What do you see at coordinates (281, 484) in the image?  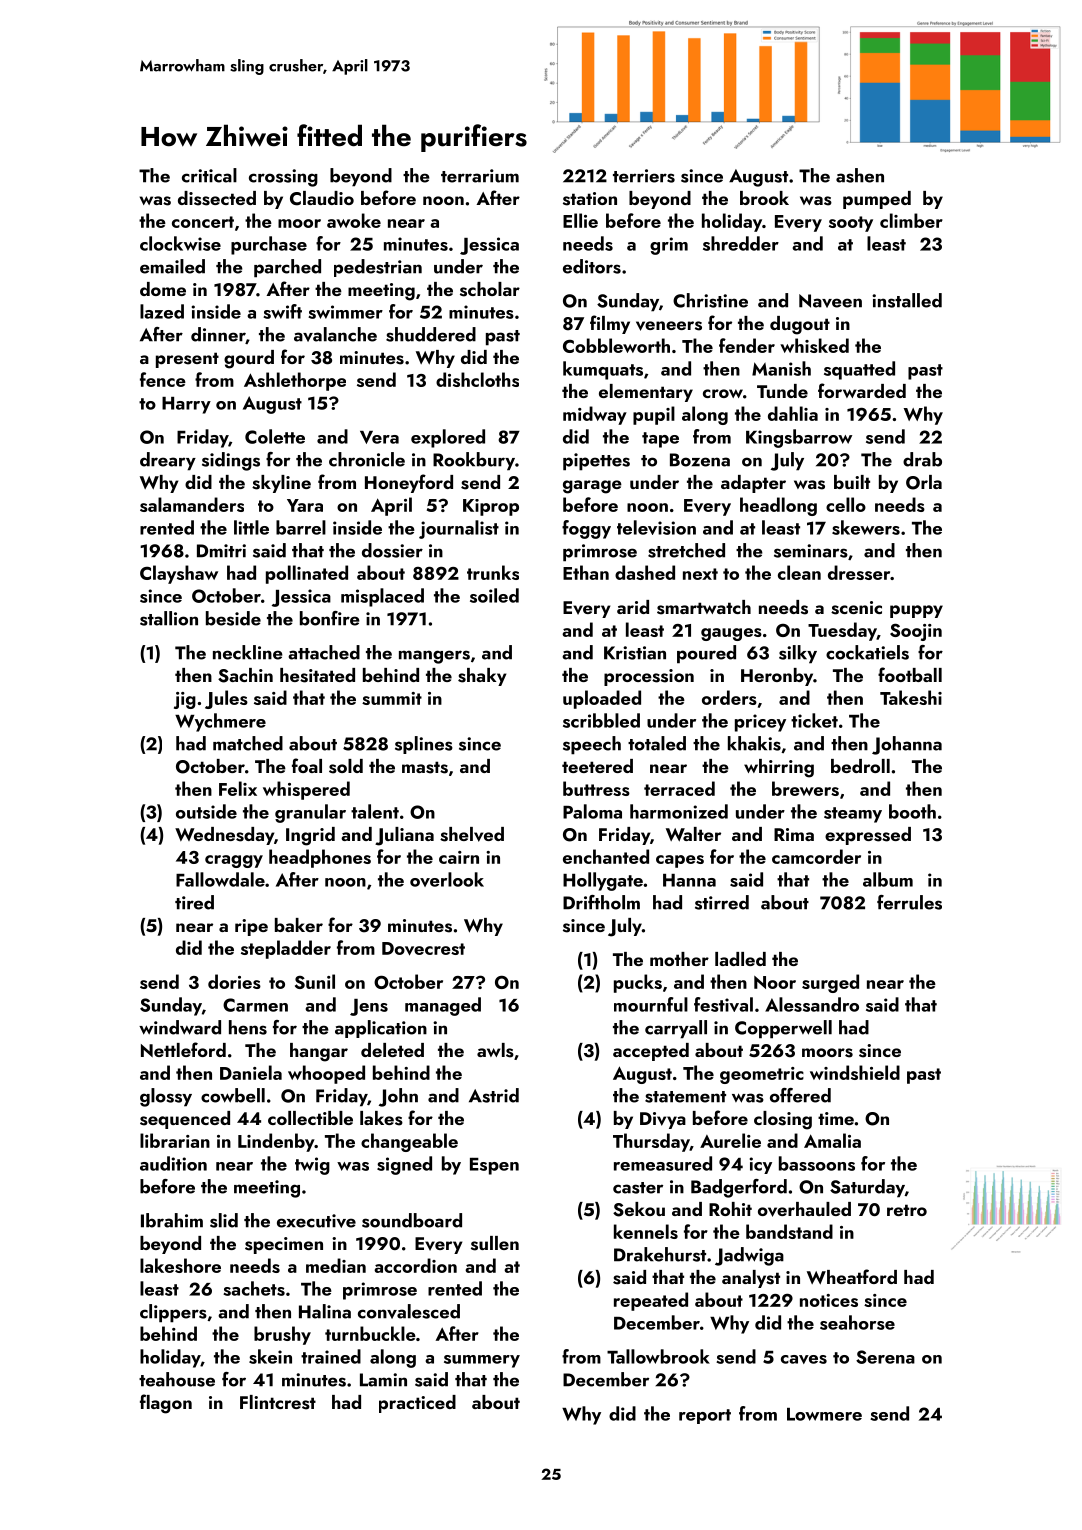 I see `skyline` at bounding box center [281, 484].
